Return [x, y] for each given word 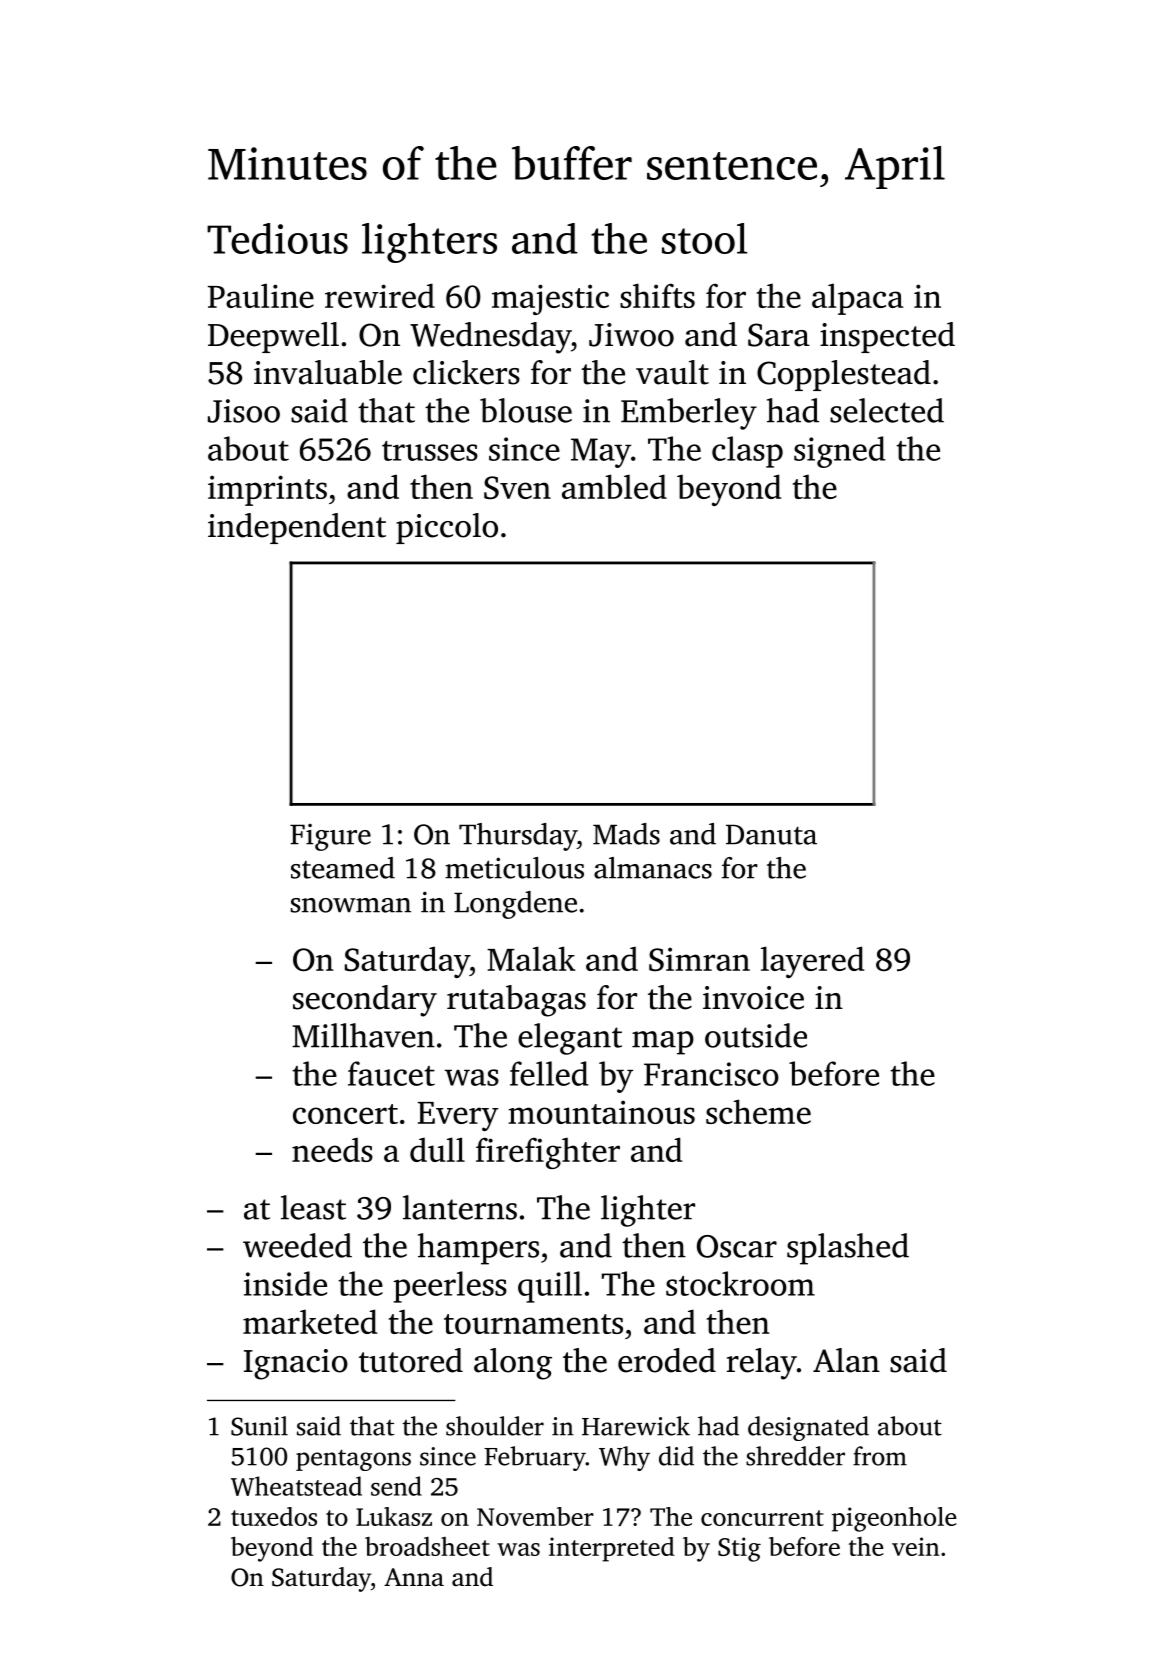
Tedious [277, 238]
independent [297, 528]
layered [812, 962]
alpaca [857, 299]
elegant [570, 1039]
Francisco [711, 1074]
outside [756, 1035]
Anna [414, 1577]
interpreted [612, 1549]
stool [704, 238]
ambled [614, 486]
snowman [350, 905]
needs [332, 1149]
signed [839, 452]
